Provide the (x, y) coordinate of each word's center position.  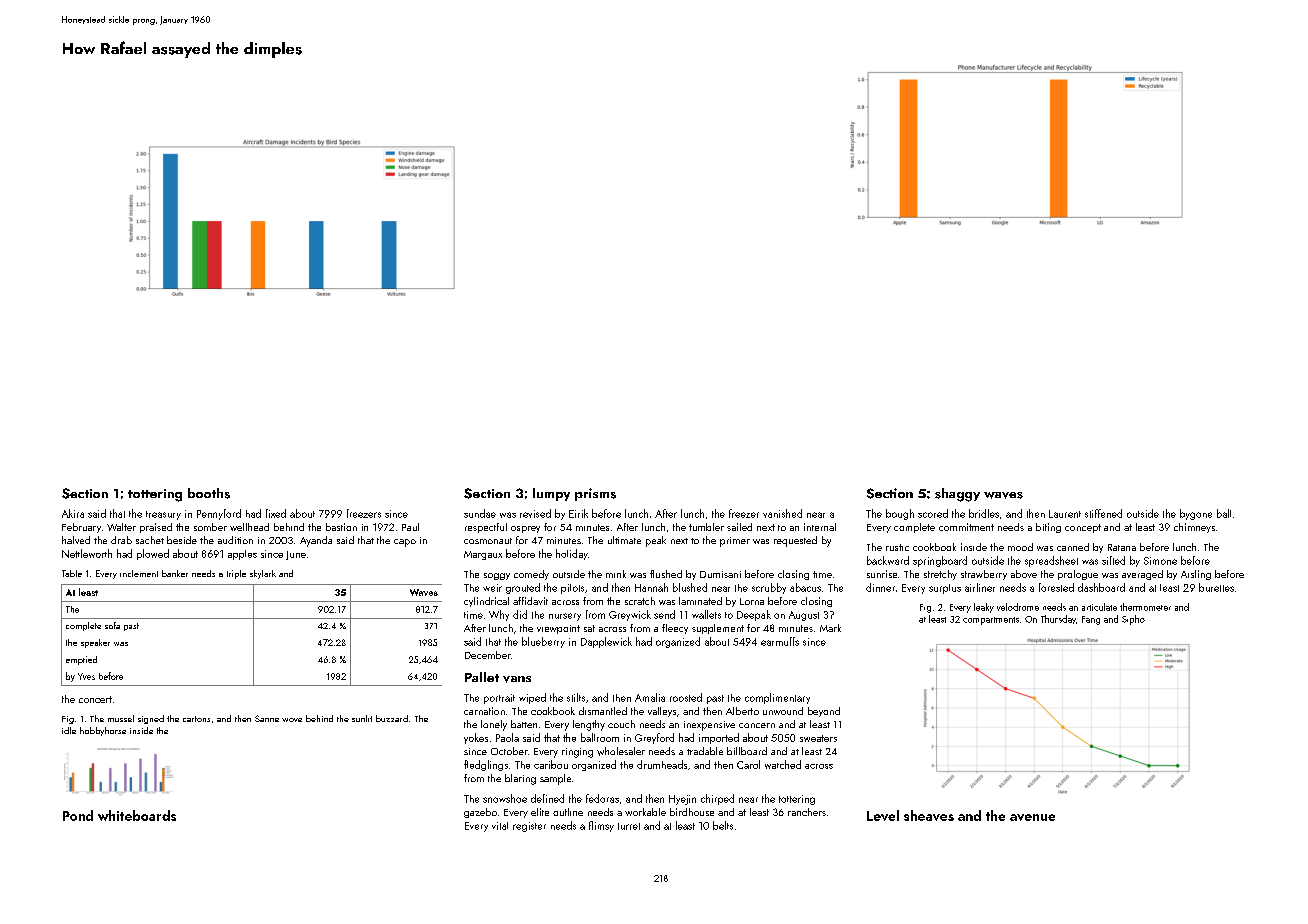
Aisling (1196, 575)
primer (735, 542)
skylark (263, 574)
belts (723, 825)
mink (616, 574)
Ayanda (316, 541)
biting (1048, 528)
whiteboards (137, 815)
